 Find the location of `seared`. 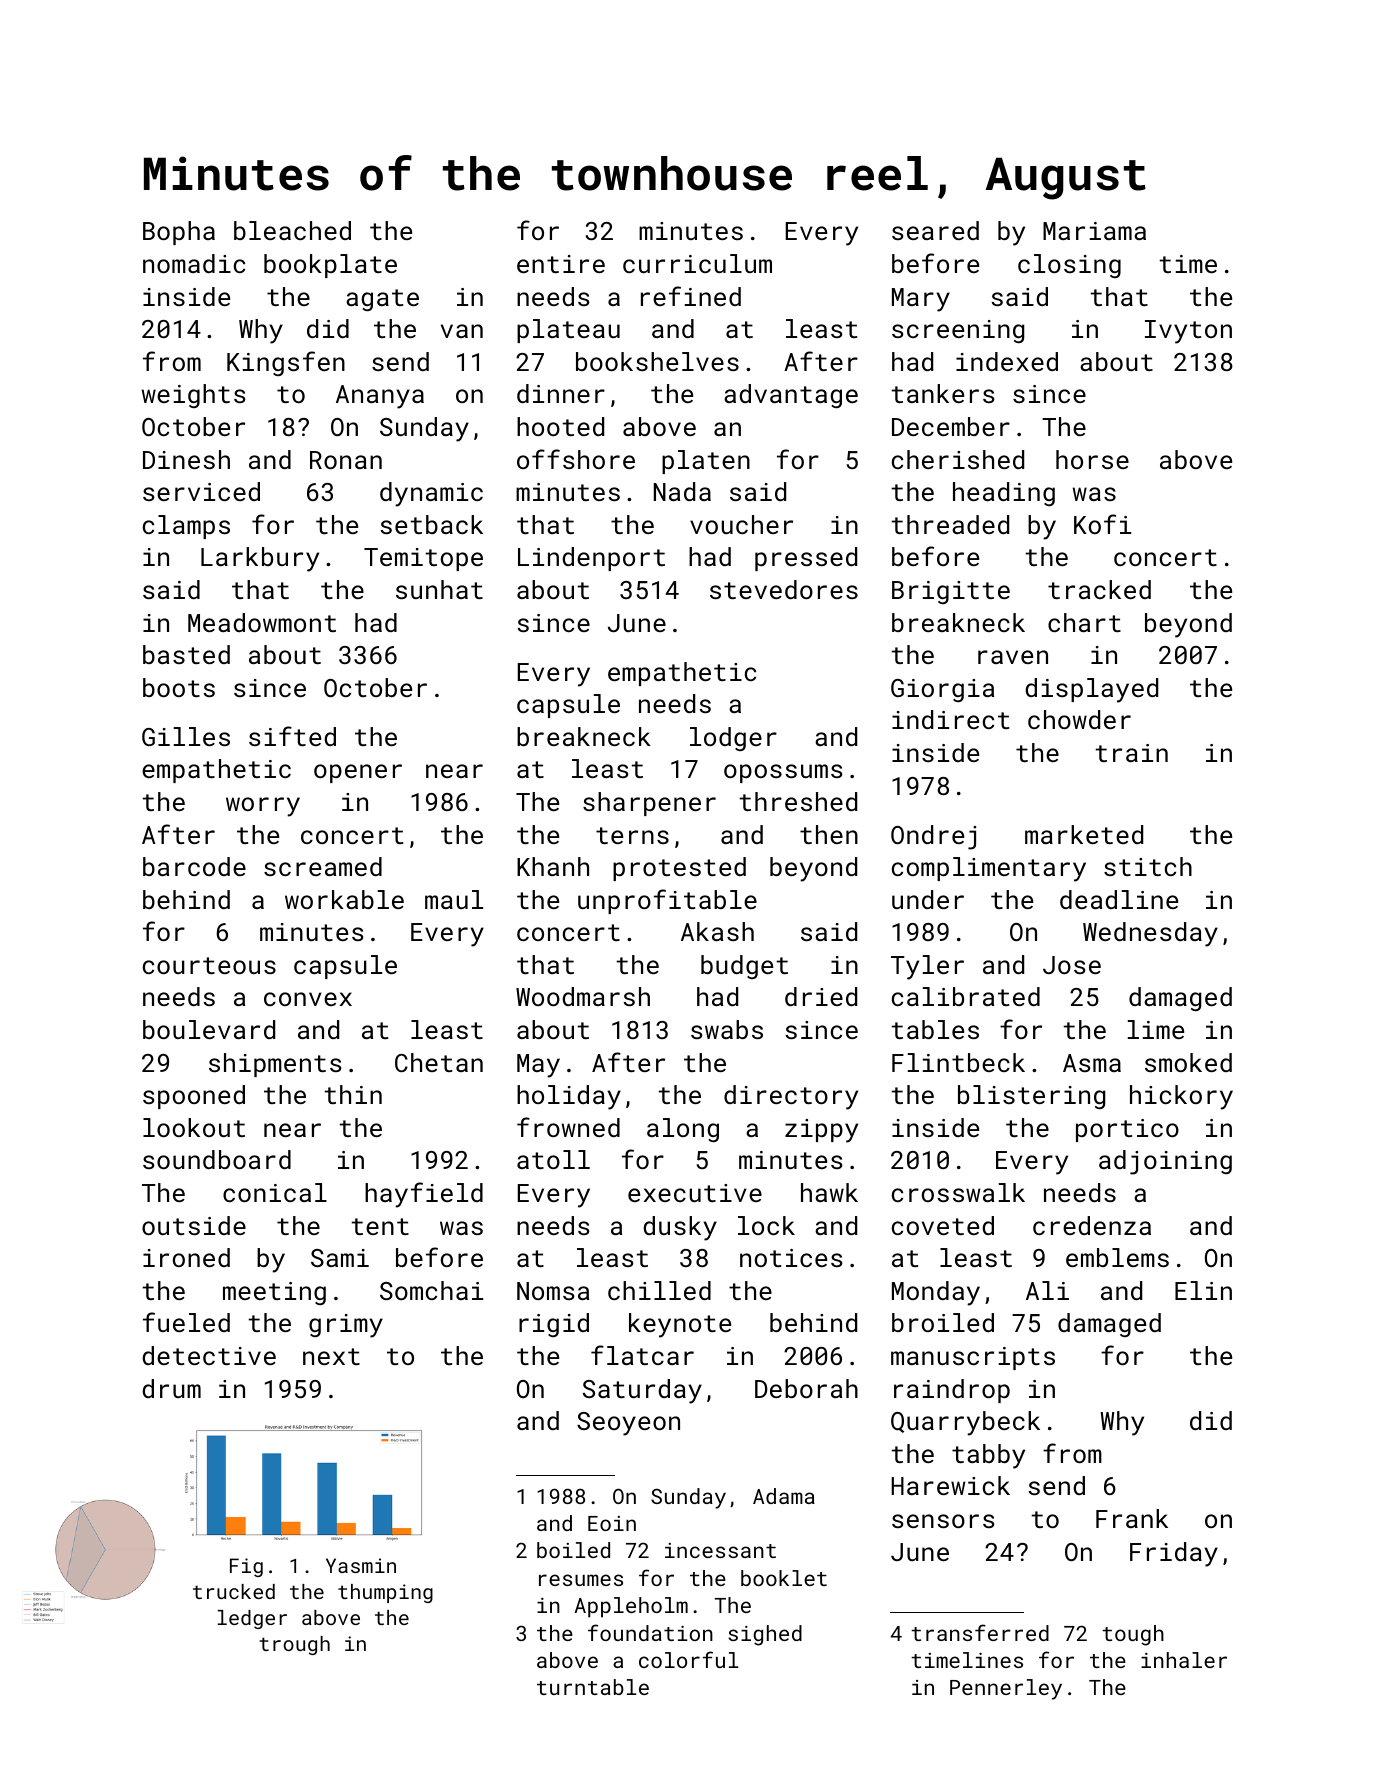

seared is located at coordinates (935, 230).
